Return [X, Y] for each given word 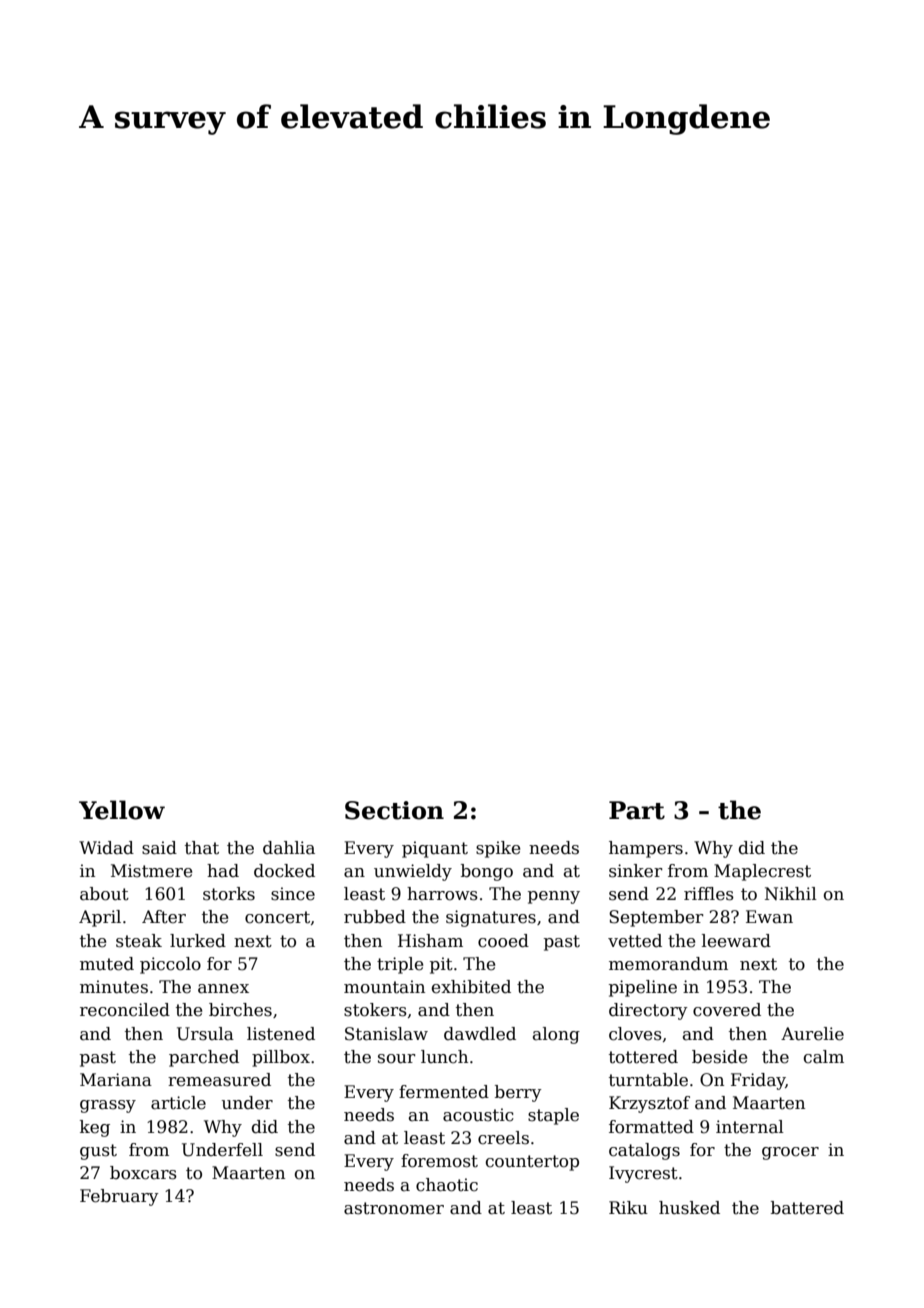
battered [807, 1208]
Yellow [122, 810]
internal [750, 1127]
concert [277, 917]
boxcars [143, 1173]
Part [637, 810]
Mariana [116, 1080]
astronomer [394, 1208]
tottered [643, 1057]
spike [498, 849]
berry [518, 1093]
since [293, 894]
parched [204, 1058]
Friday [758, 1081]
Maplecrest [762, 872]
